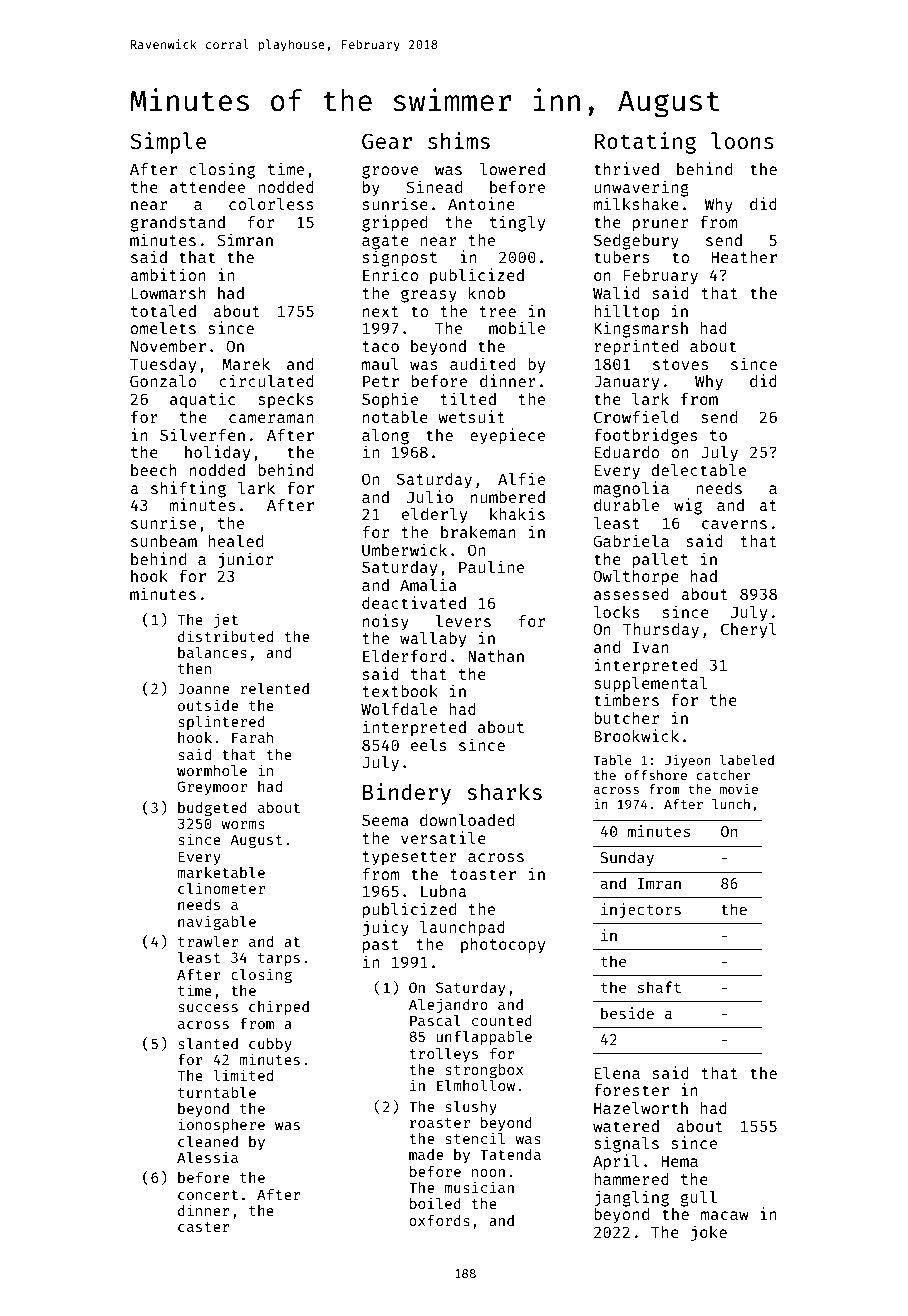 The height and width of the screenshot is (1316, 908). Describe the element at coordinates (475, 1138) in the screenshot. I see `stencil` at that location.
